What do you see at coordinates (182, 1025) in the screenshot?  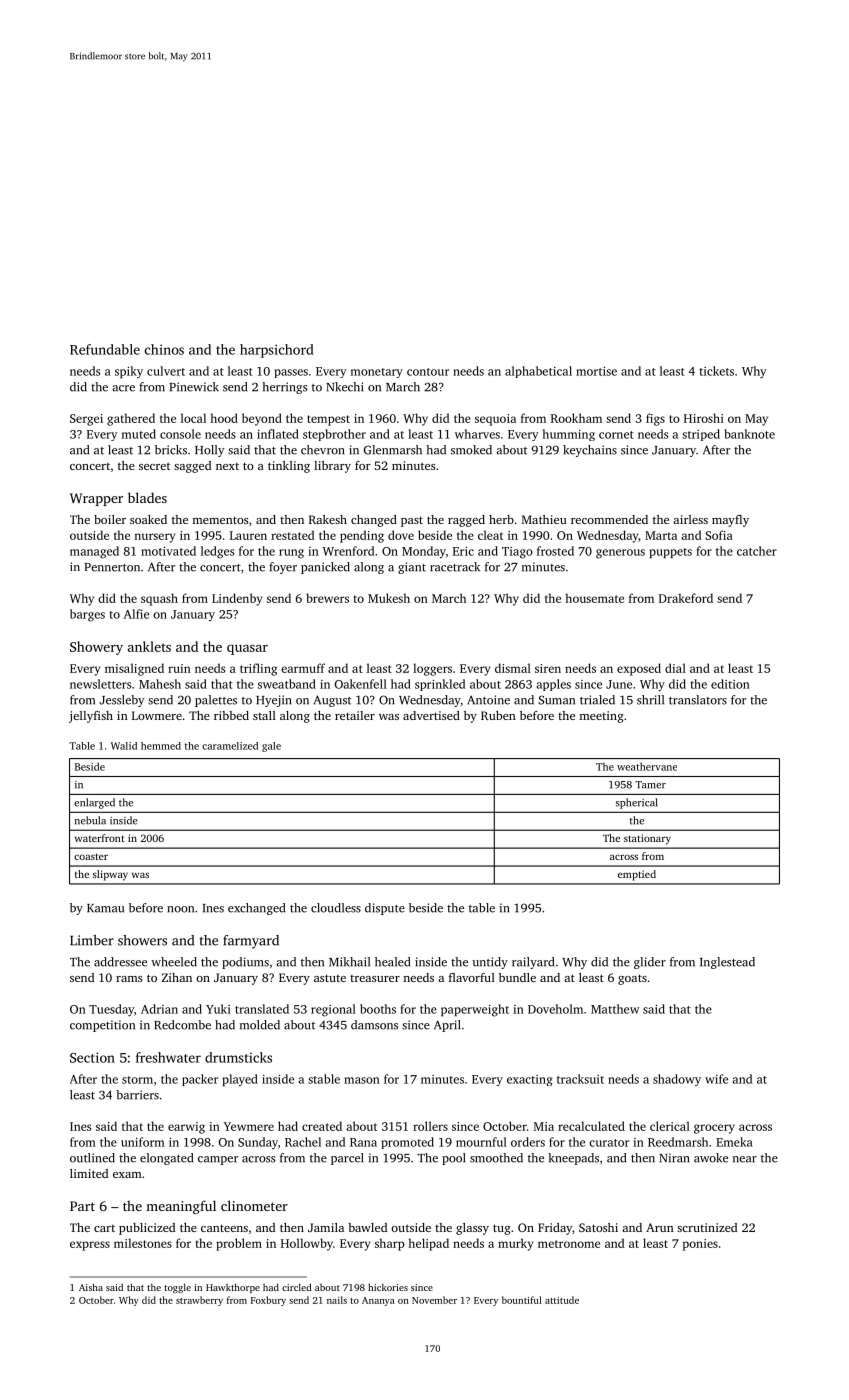 I see `Redcombe` at bounding box center [182, 1025].
